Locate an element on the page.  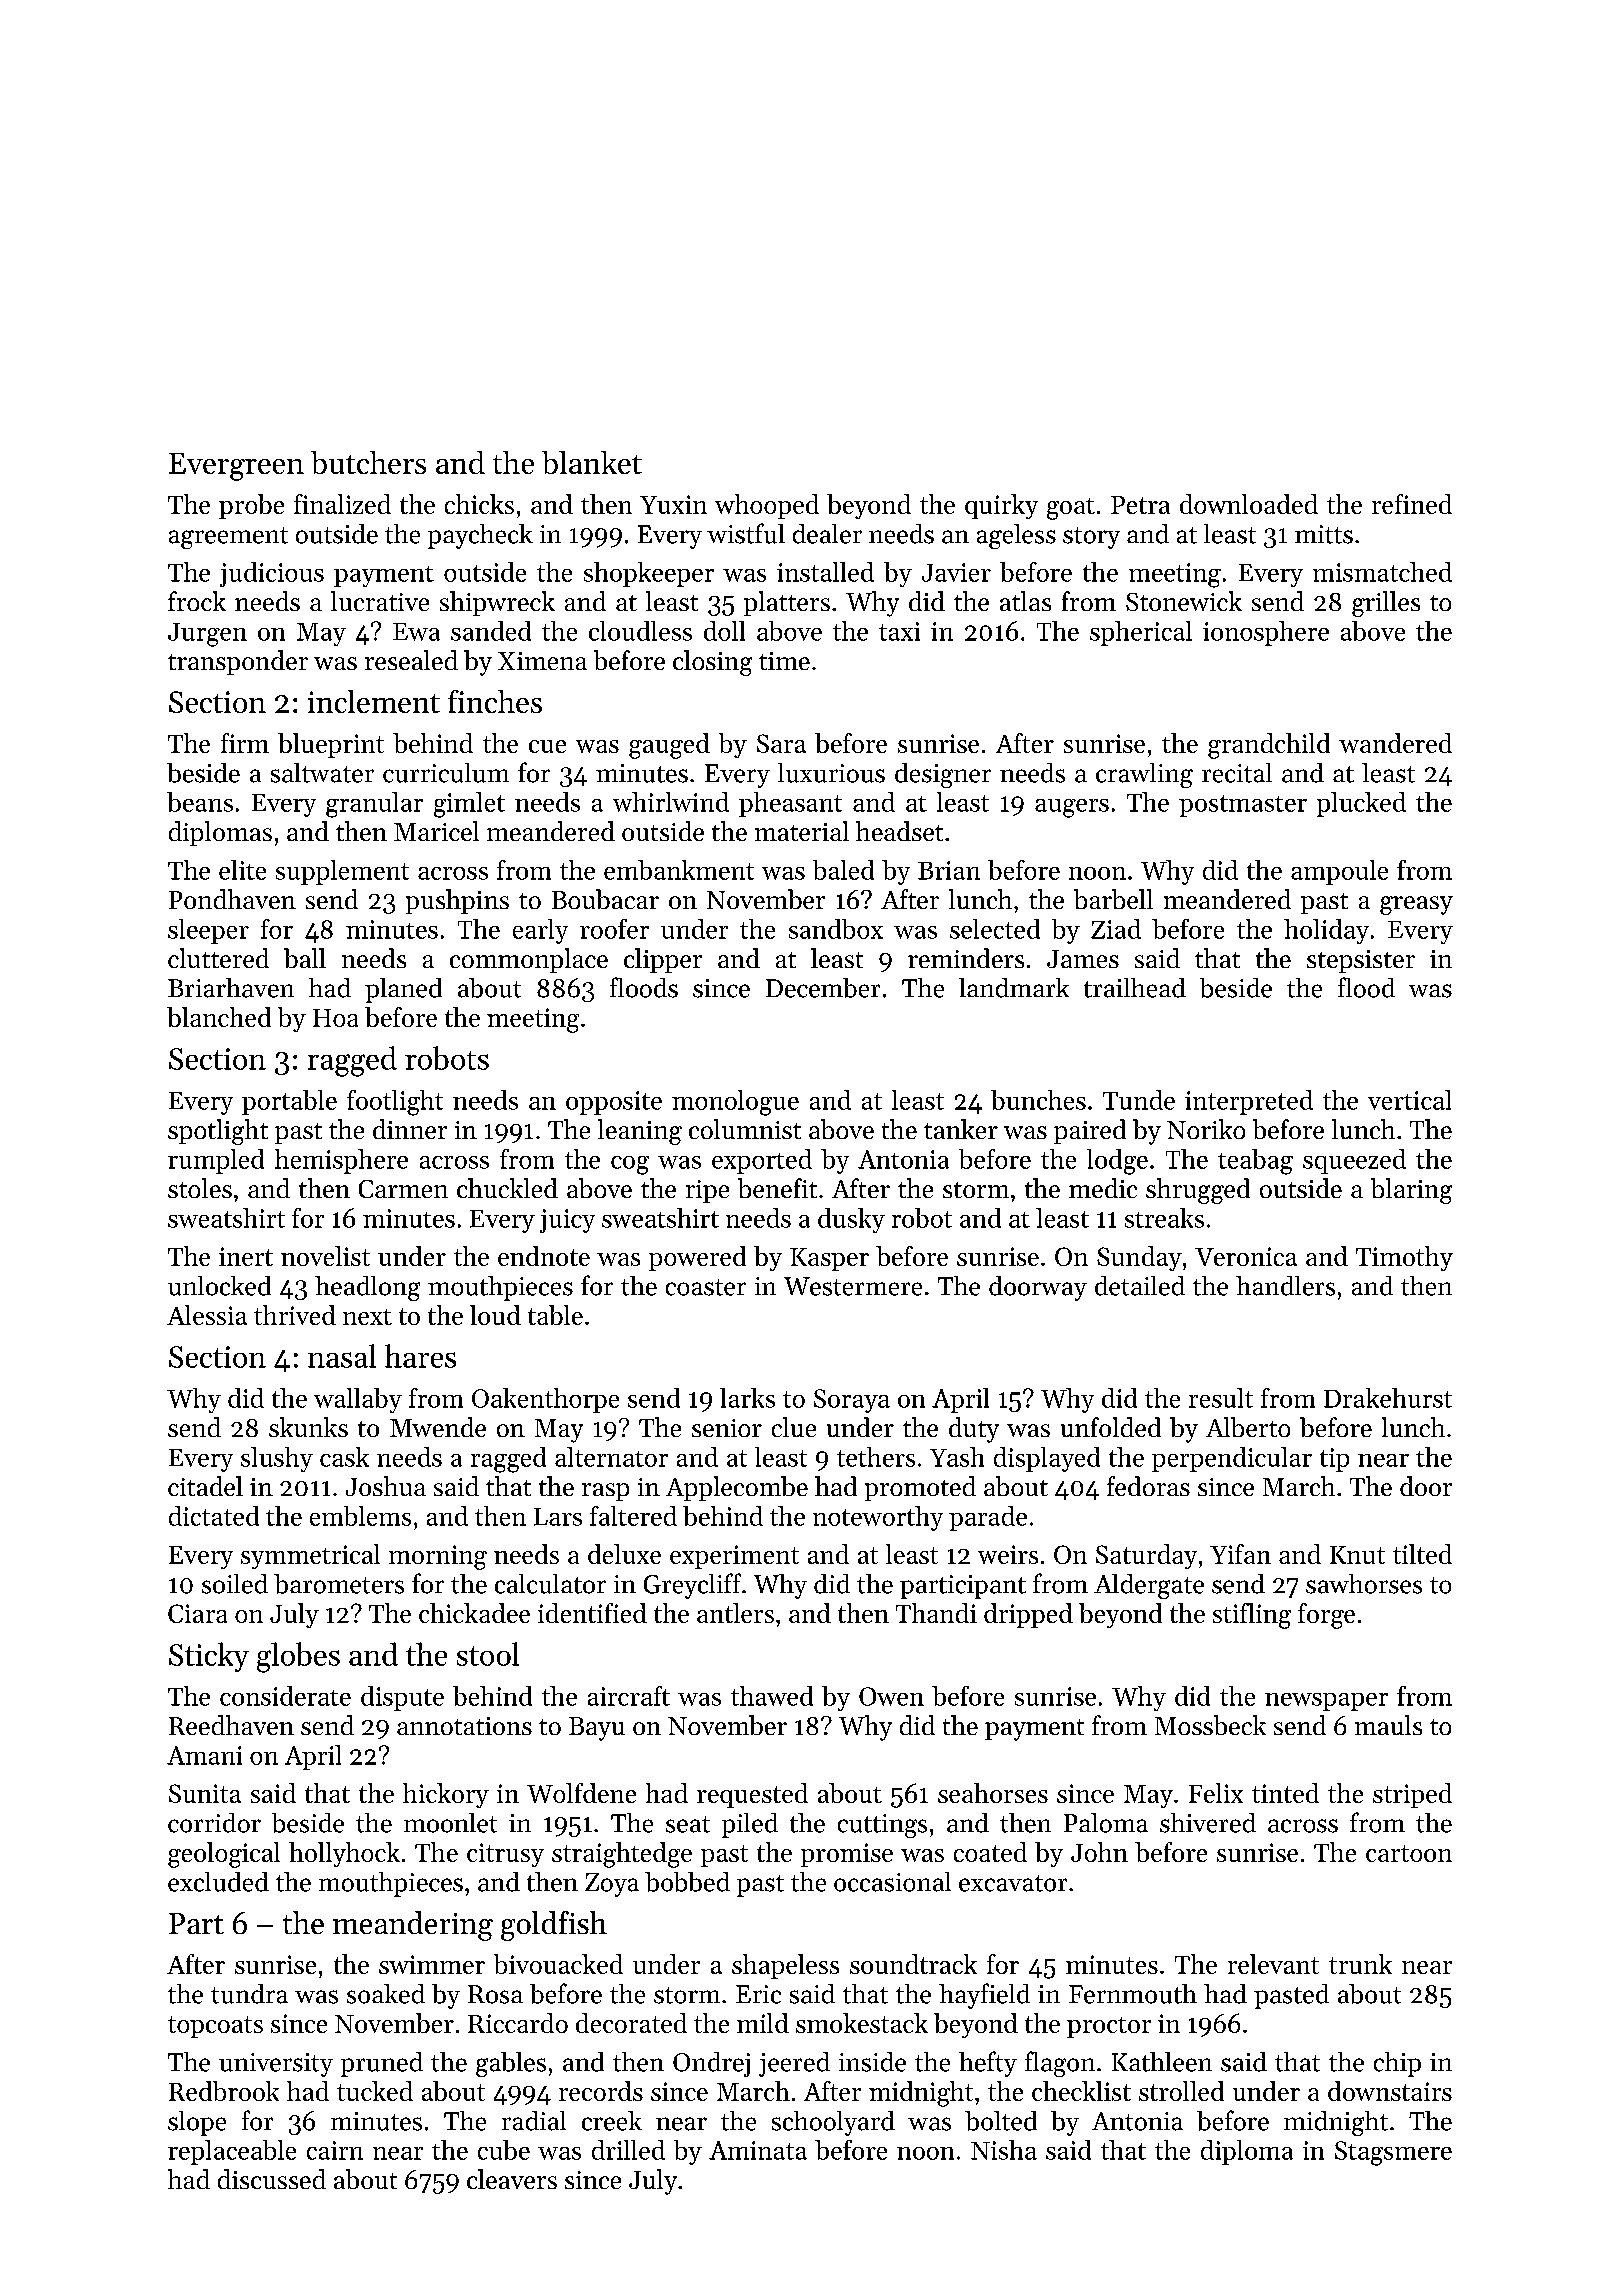
larks is located at coordinates (747, 1398).
